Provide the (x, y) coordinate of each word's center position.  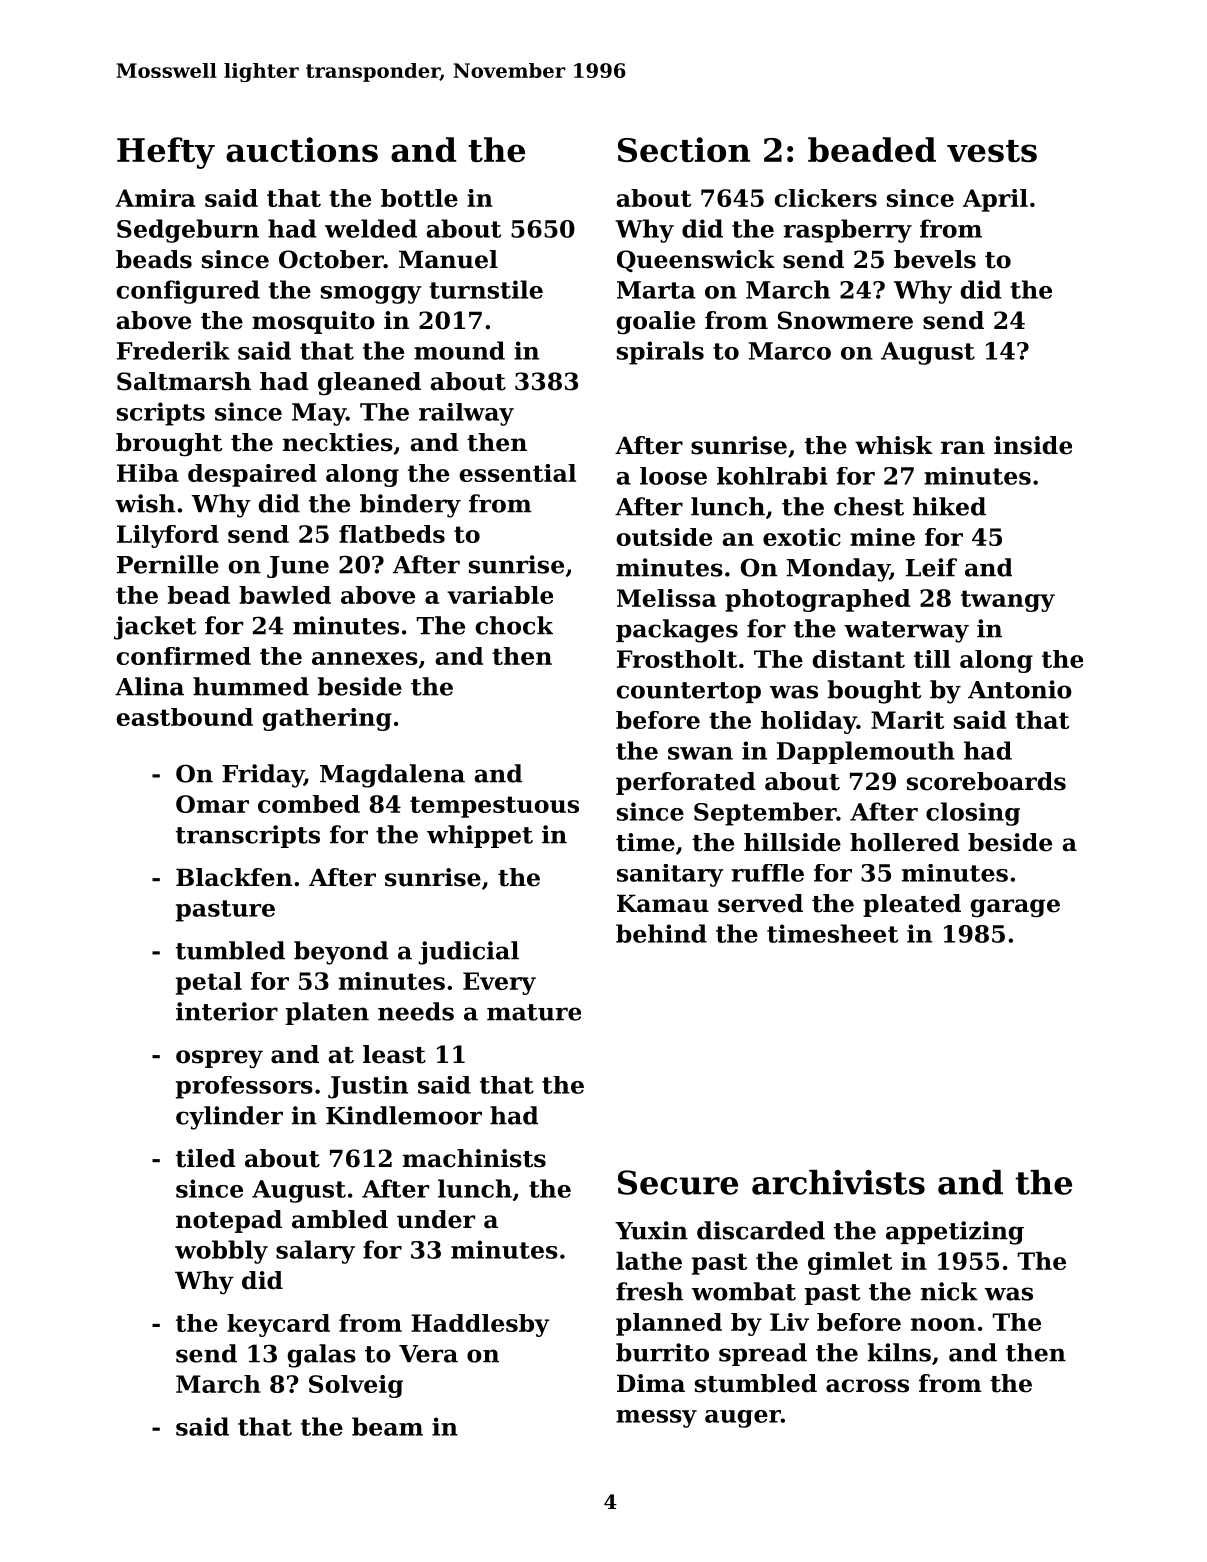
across (867, 1386)
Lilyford (168, 536)
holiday (809, 722)
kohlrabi (772, 476)
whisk (894, 445)
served (760, 903)
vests (992, 151)
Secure (678, 1182)
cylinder (229, 1118)
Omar (212, 804)
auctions (302, 149)
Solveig (356, 1386)
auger (743, 1419)
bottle (419, 198)
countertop (688, 692)
